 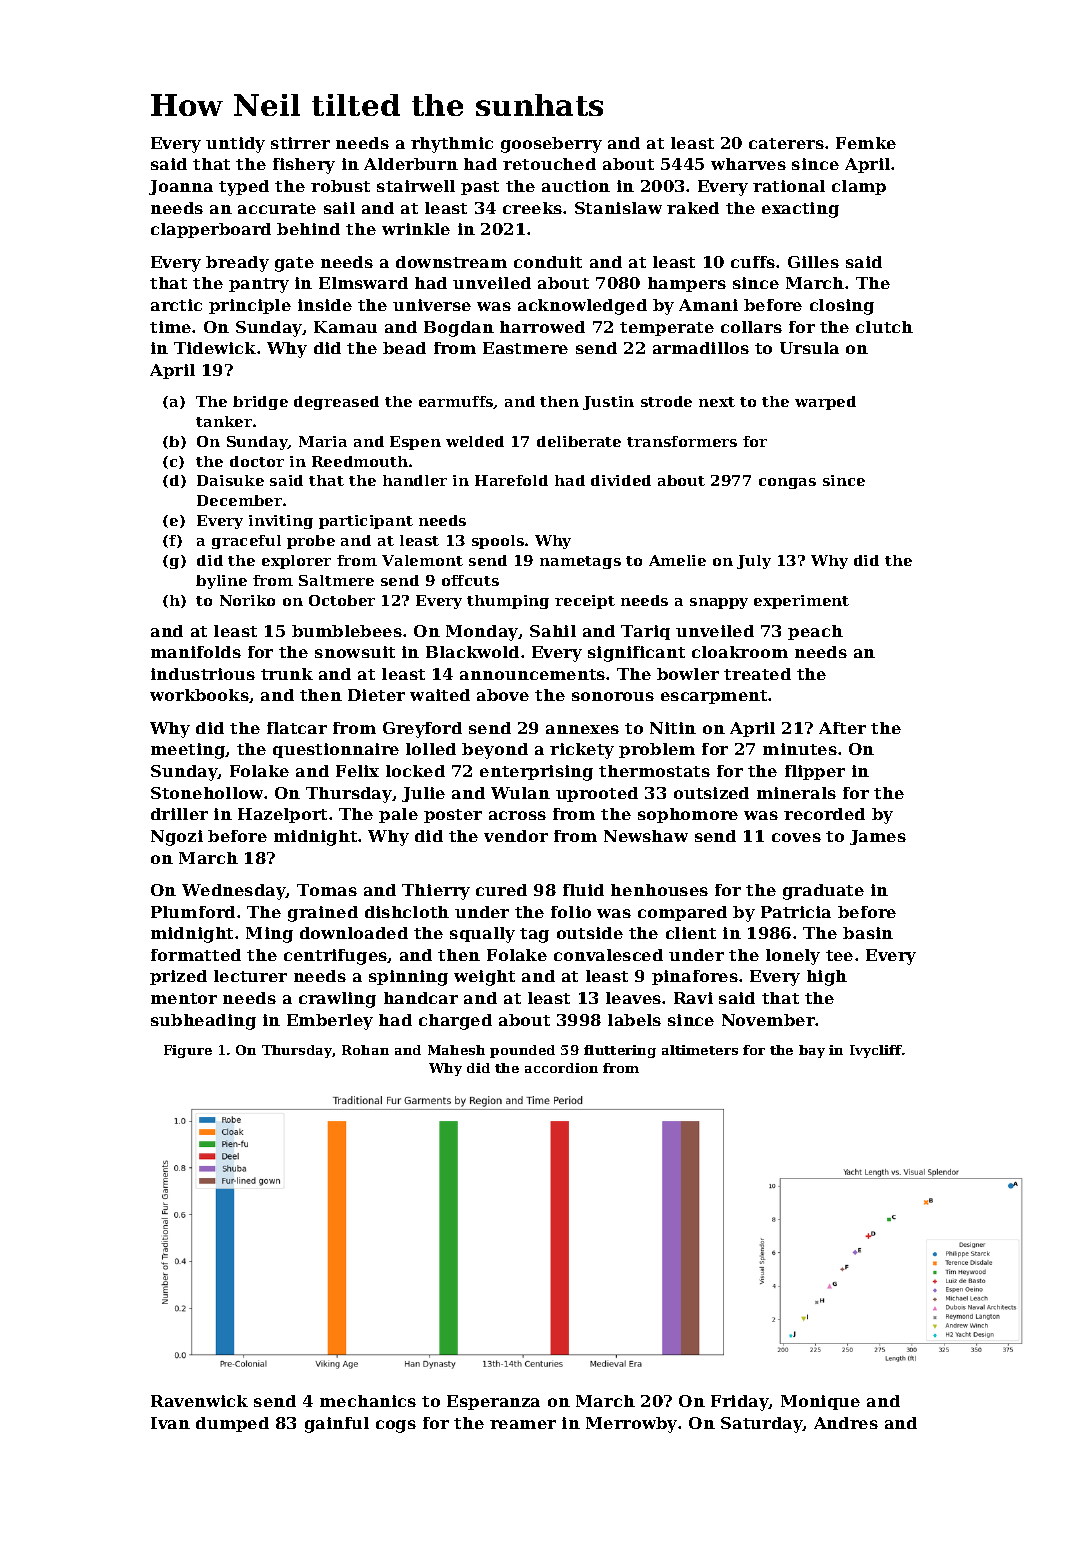 I want to click on warped, so click(x=825, y=403).
